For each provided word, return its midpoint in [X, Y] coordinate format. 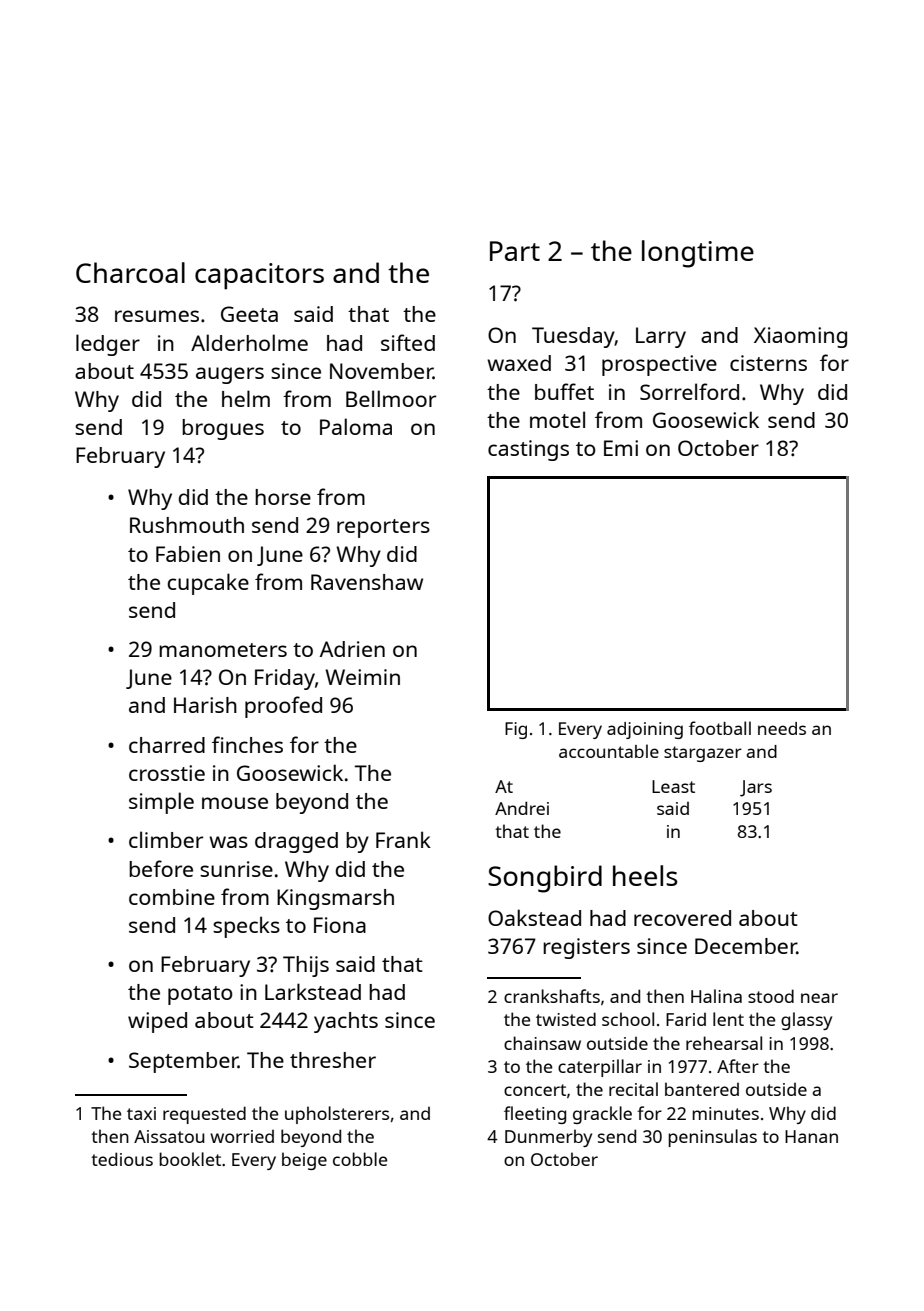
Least [673, 786]
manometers [223, 650]
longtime [698, 254]
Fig [516, 730]
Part [515, 251]
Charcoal [130, 272]
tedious [122, 1159]
